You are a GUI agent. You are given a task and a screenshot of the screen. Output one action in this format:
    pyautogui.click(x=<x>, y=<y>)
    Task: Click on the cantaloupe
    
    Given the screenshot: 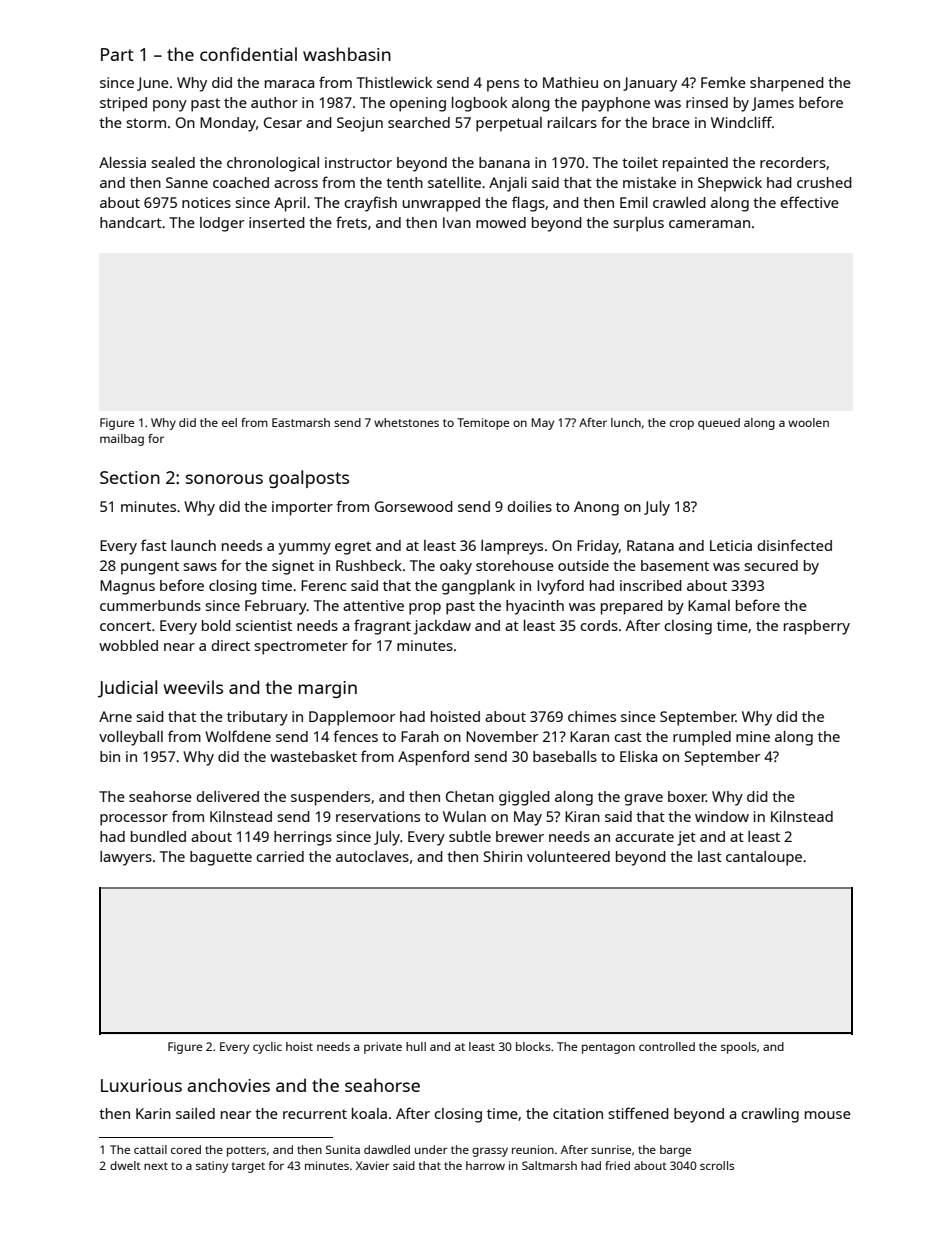 What is the action you would take?
    pyautogui.click(x=764, y=858)
